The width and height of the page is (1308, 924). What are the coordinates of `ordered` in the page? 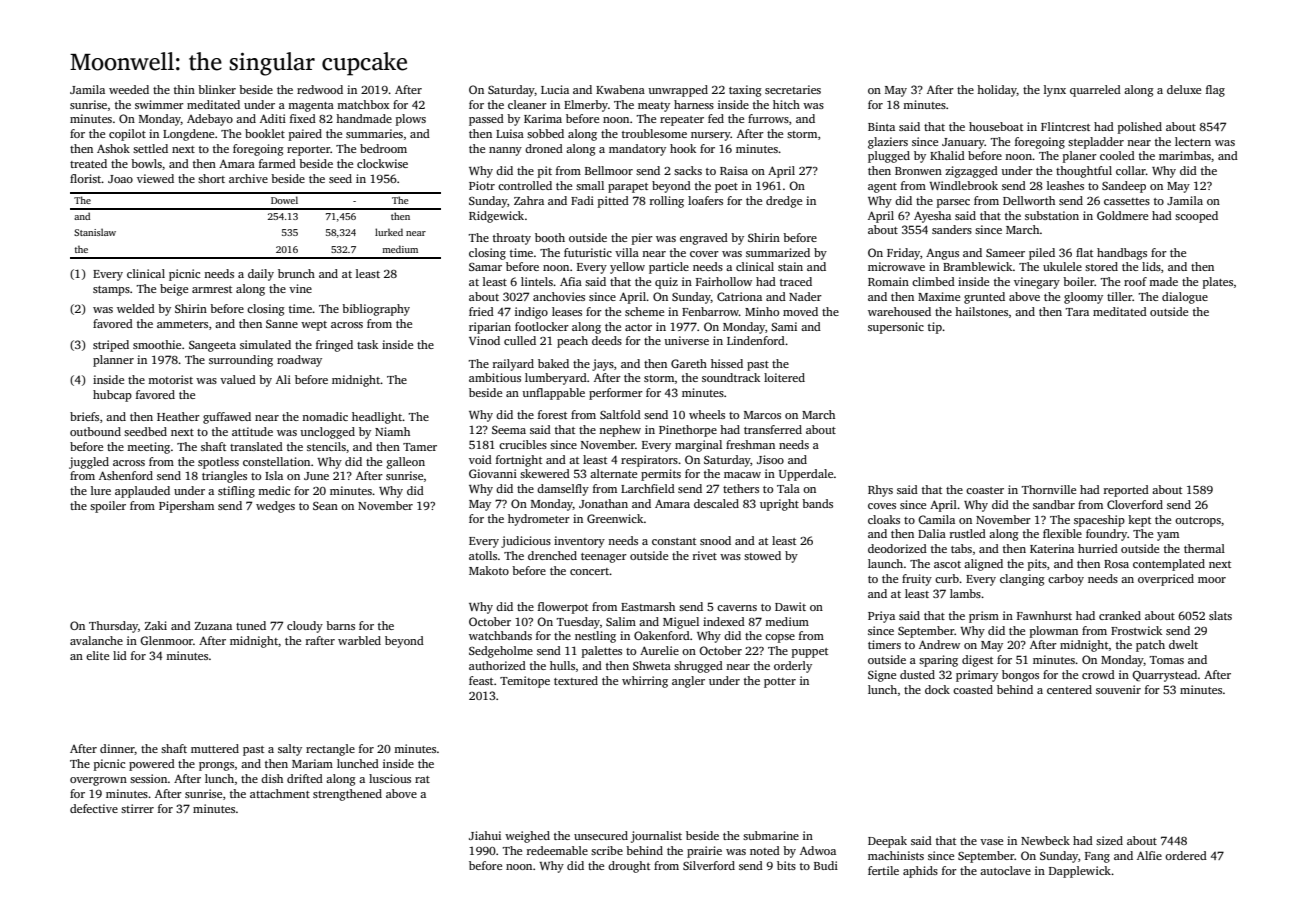 It's located at (1186, 855).
